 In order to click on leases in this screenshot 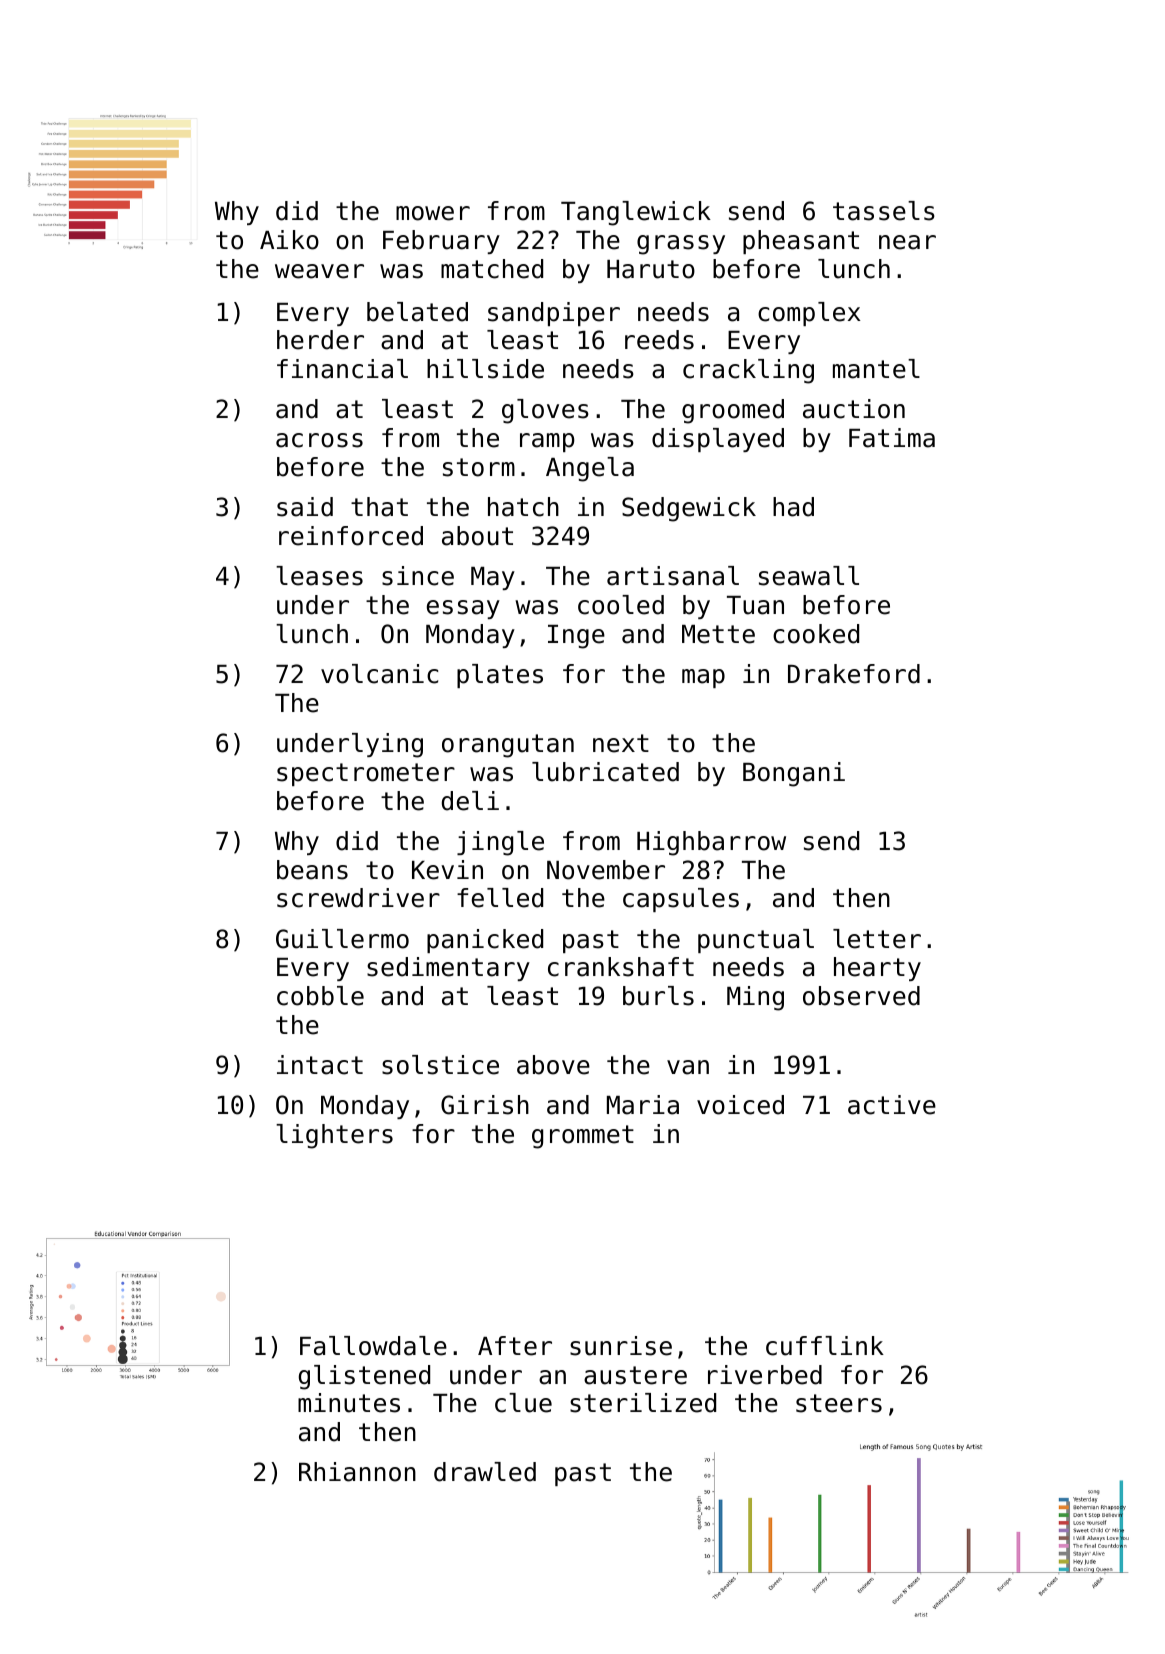, I will do `click(319, 576)`.
